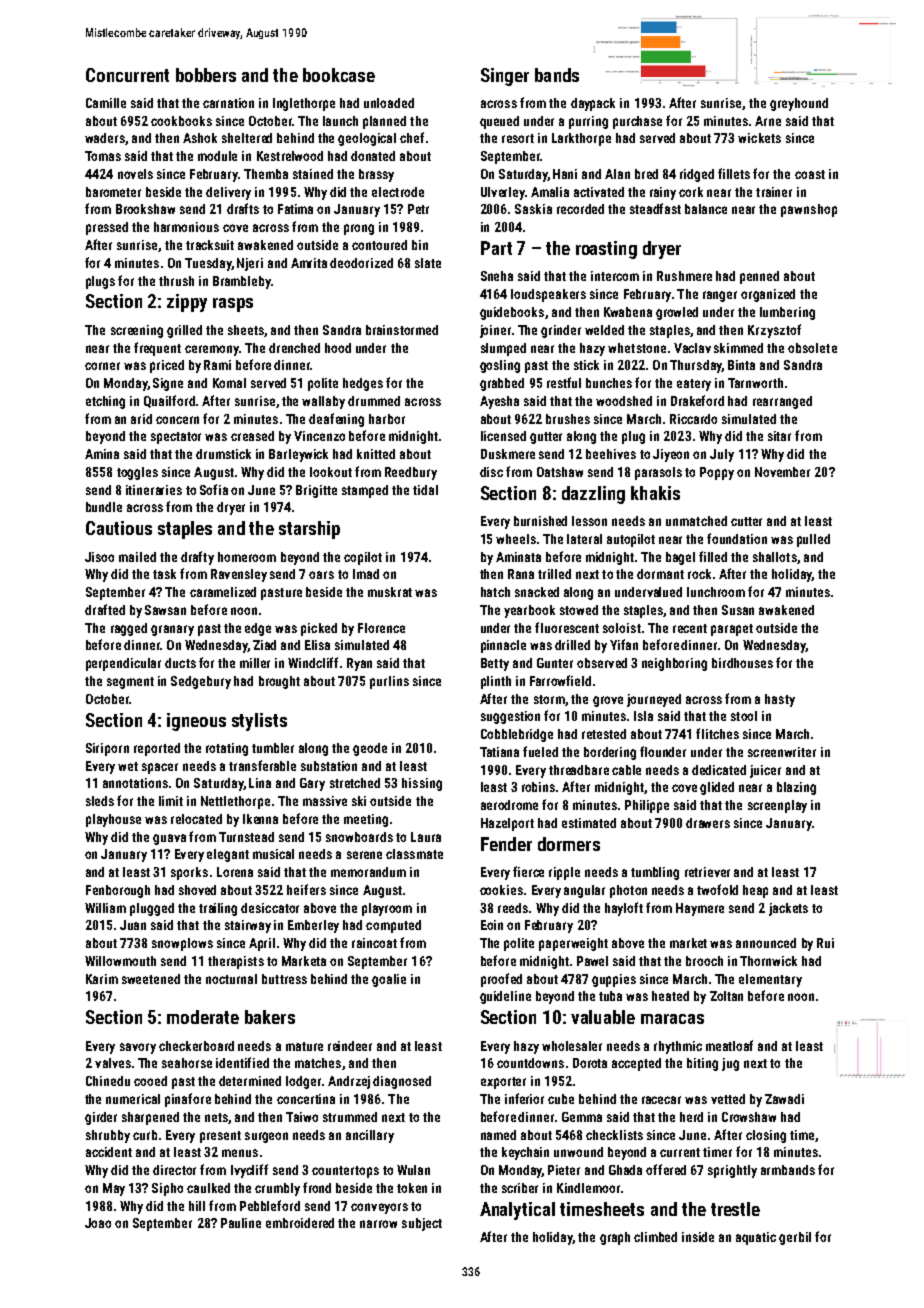 The image size is (924, 1308). Describe the element at coordinates (229, 383) in the screenshot. I see `Komal` at that location.
